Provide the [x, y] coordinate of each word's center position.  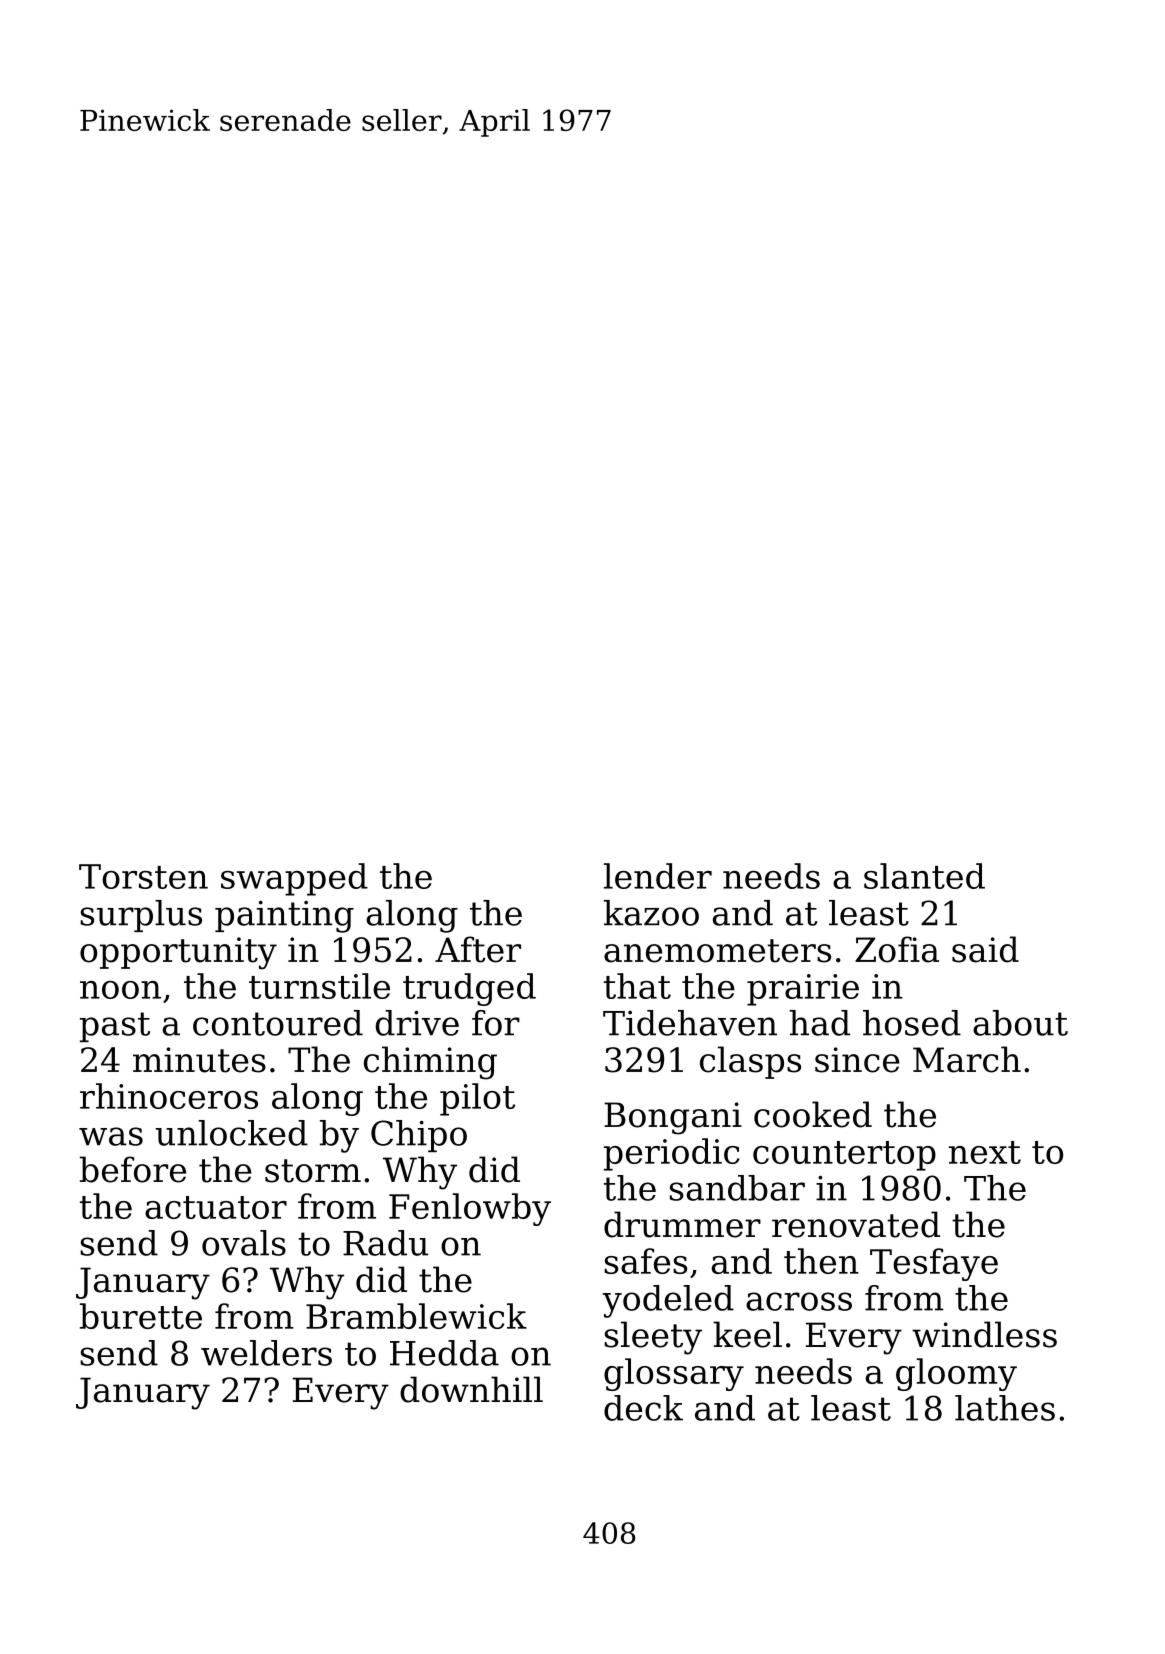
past [115, 1027]
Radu [385, 1243]
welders [266, 1353]
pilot [477, 1099]
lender [658, 876]
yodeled [668, 1301]
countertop [844, 1156]
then [821, 1261]
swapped [294, 879]
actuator [216, 1207]
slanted [924, 876]
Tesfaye [934, 1264]
